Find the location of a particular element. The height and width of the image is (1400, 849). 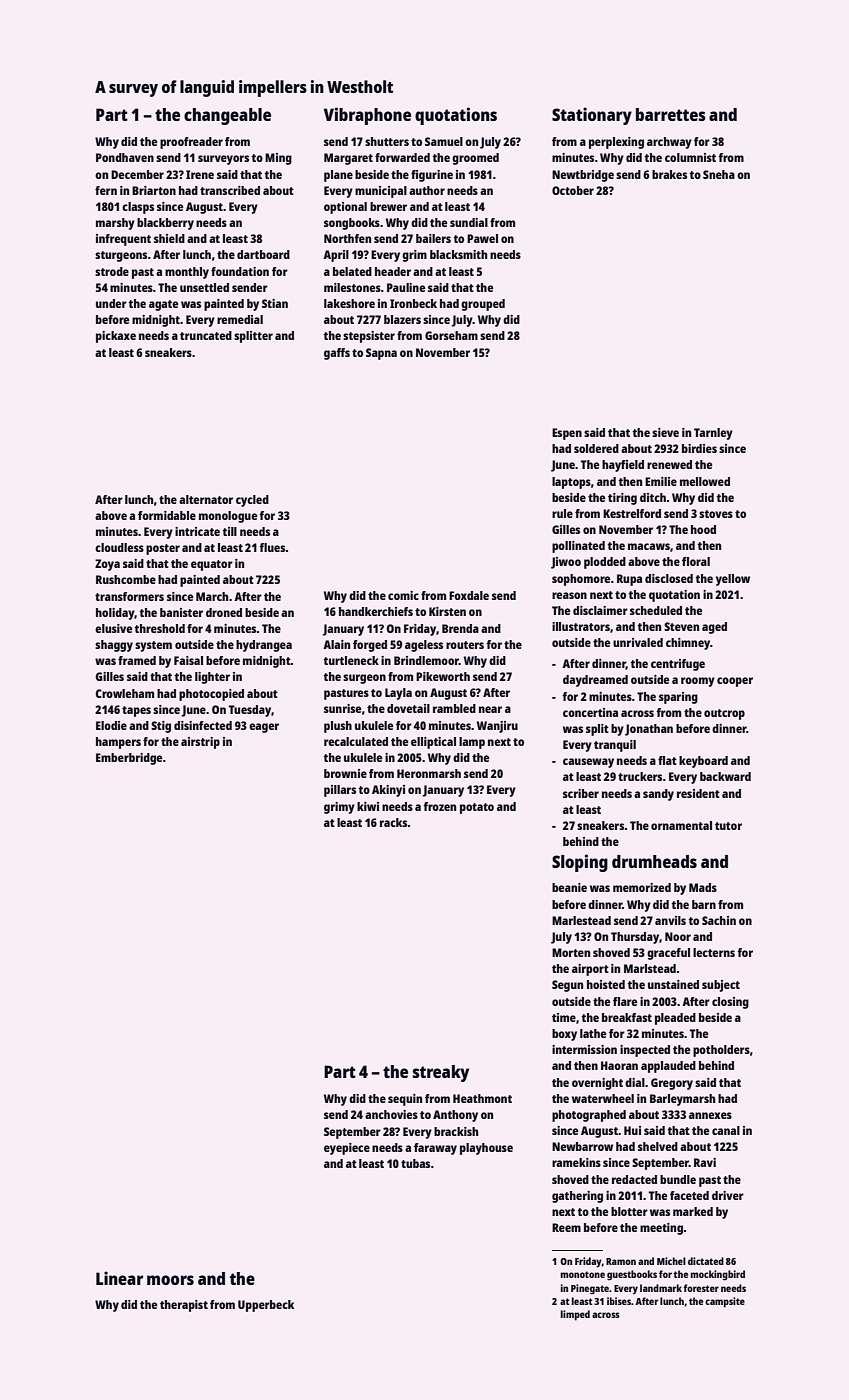

breakfast is located at coordinates (627, 1017).
